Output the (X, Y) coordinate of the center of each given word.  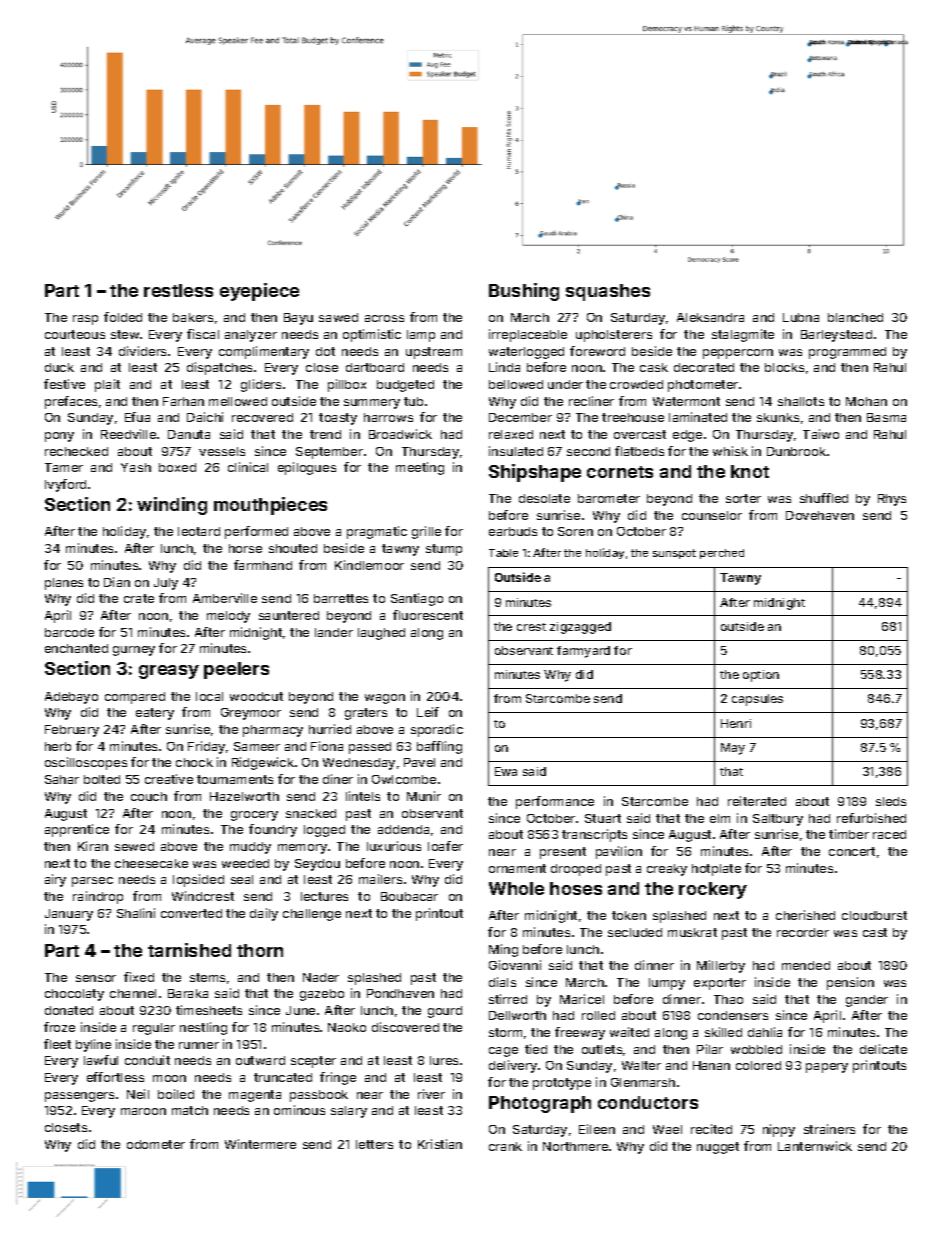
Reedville (128, 434)
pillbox (347, 385)
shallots (801, 401)
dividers (142, 351)
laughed (381, 634)
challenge (312, 915)
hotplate (716, 870)
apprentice (77, 830)
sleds (891, 801)
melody (228, 617)
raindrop (98, 897)
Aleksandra (710, 317)
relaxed (511, 434)
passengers (79, 1097)
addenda (403, 829)
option (761, 676)
